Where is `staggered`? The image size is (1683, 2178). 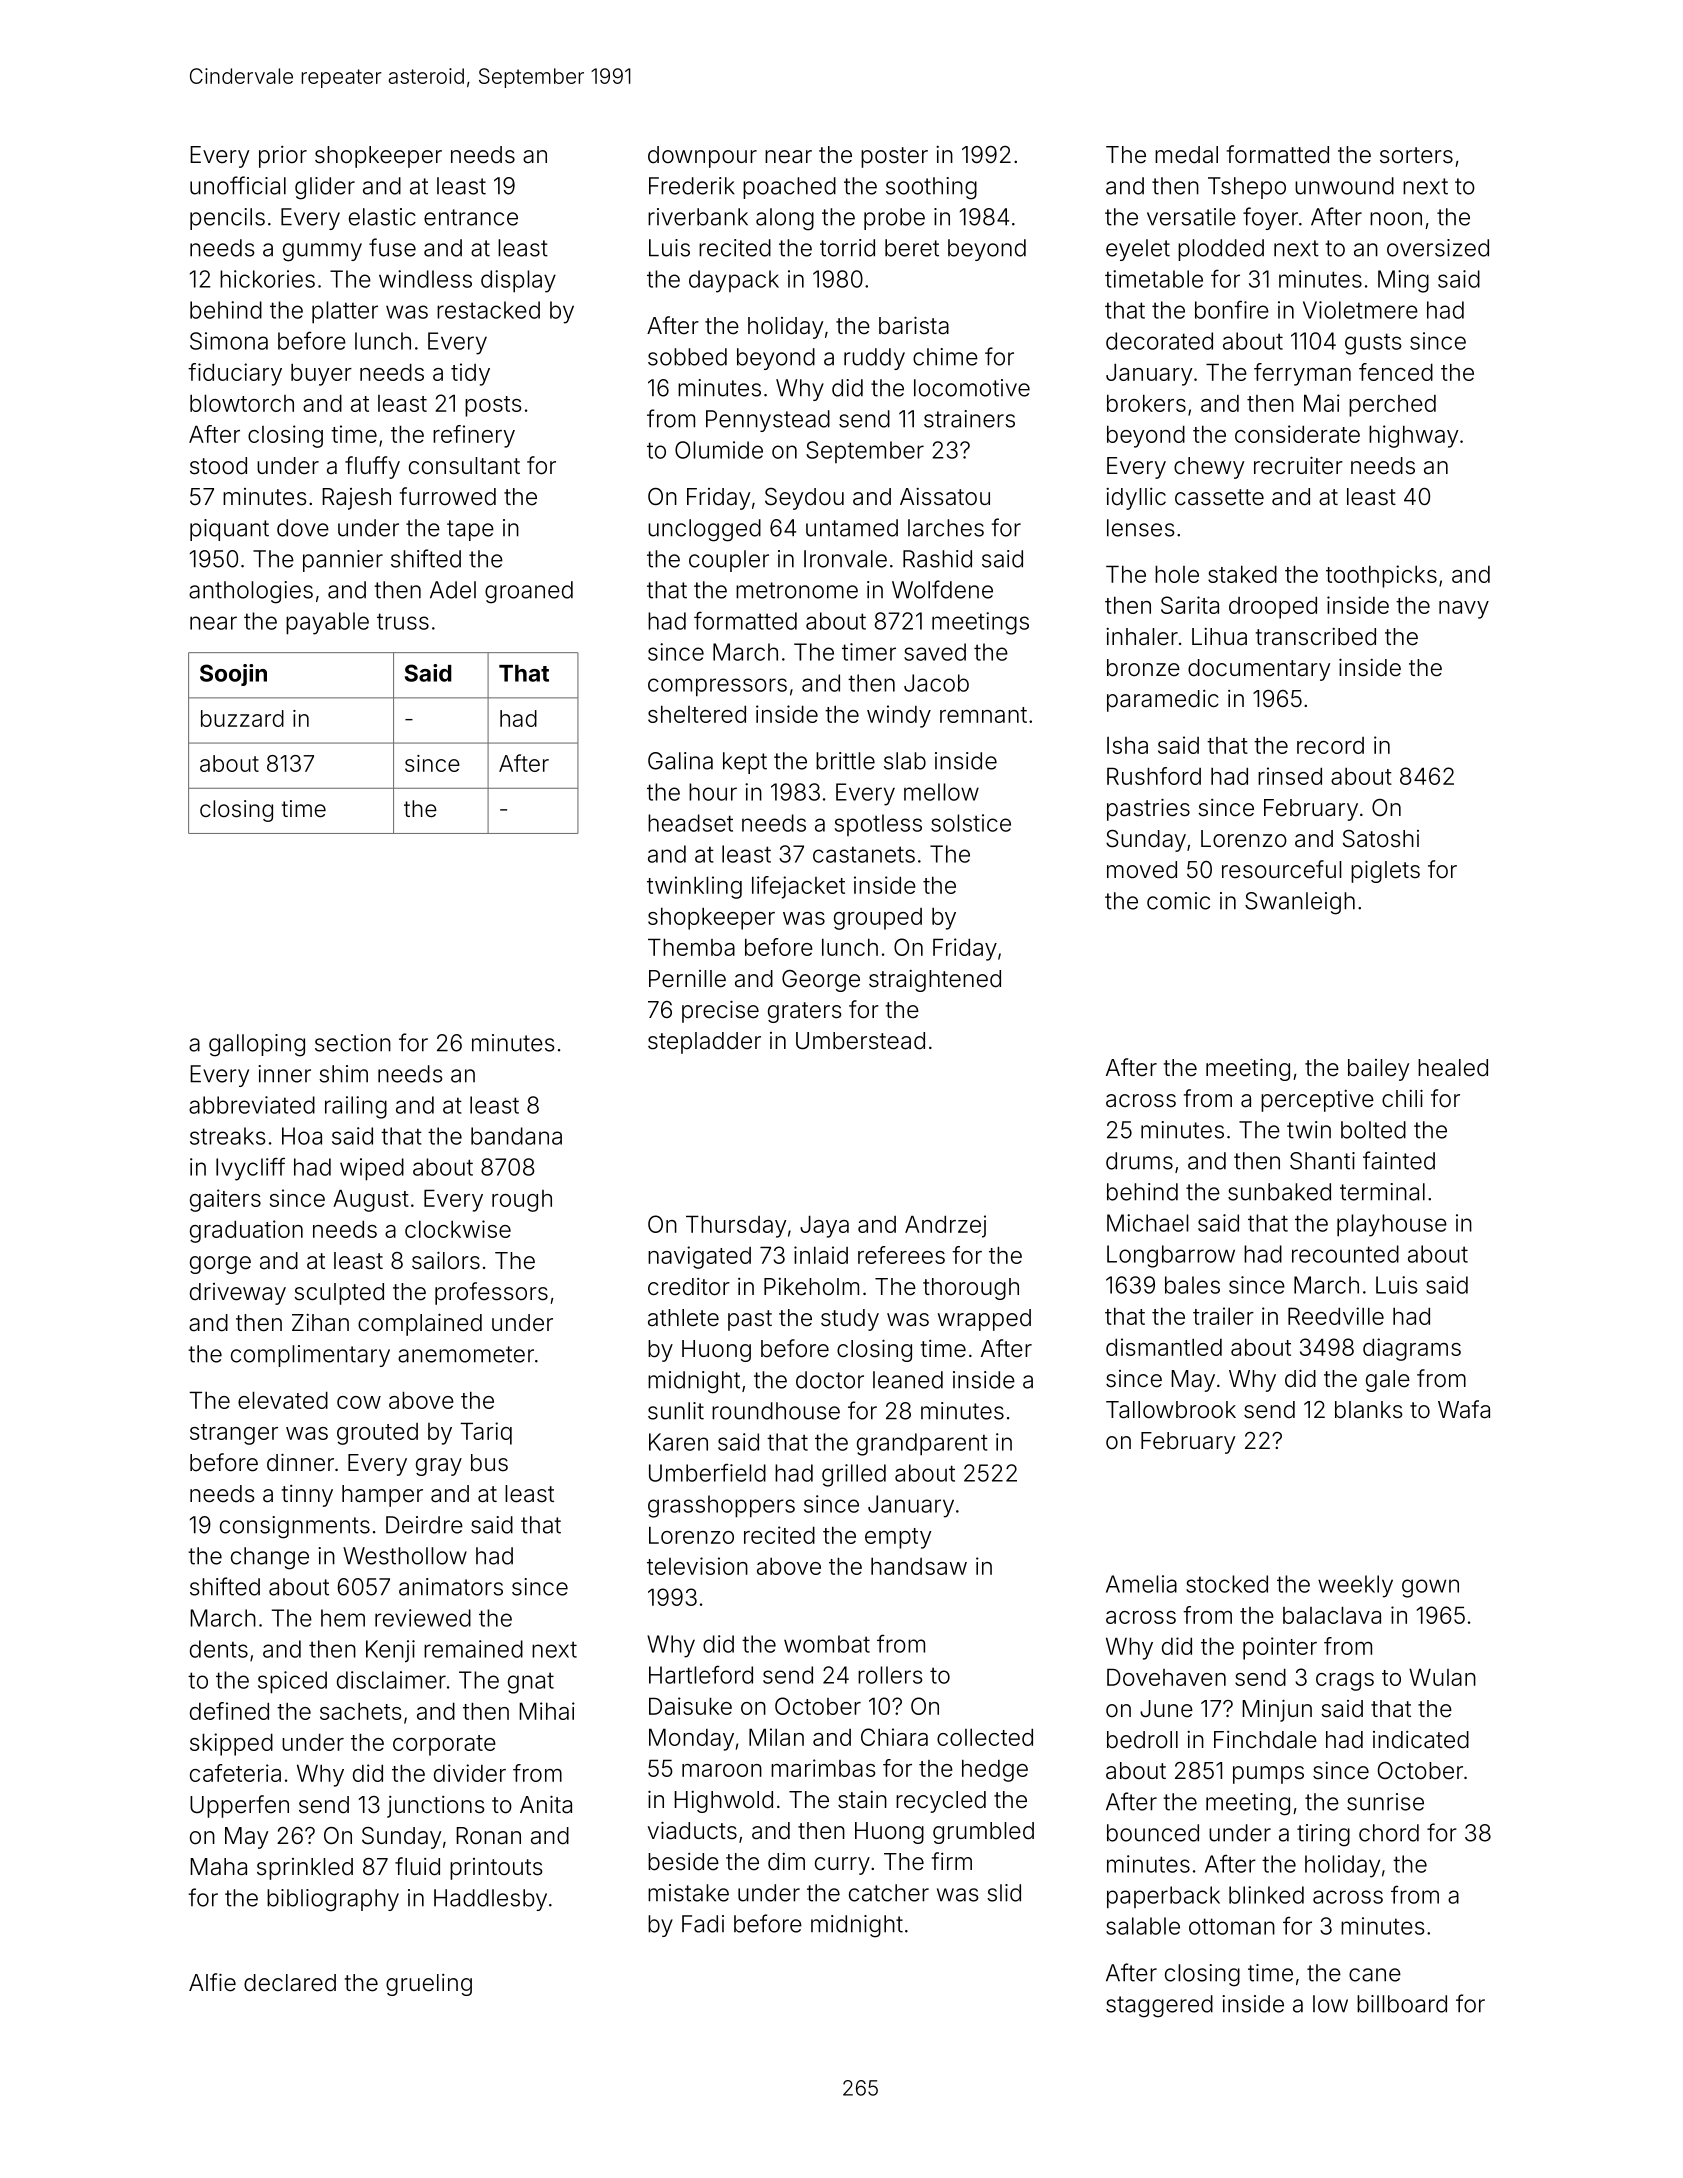 staggered is located at coordinates (1159, 2006).
